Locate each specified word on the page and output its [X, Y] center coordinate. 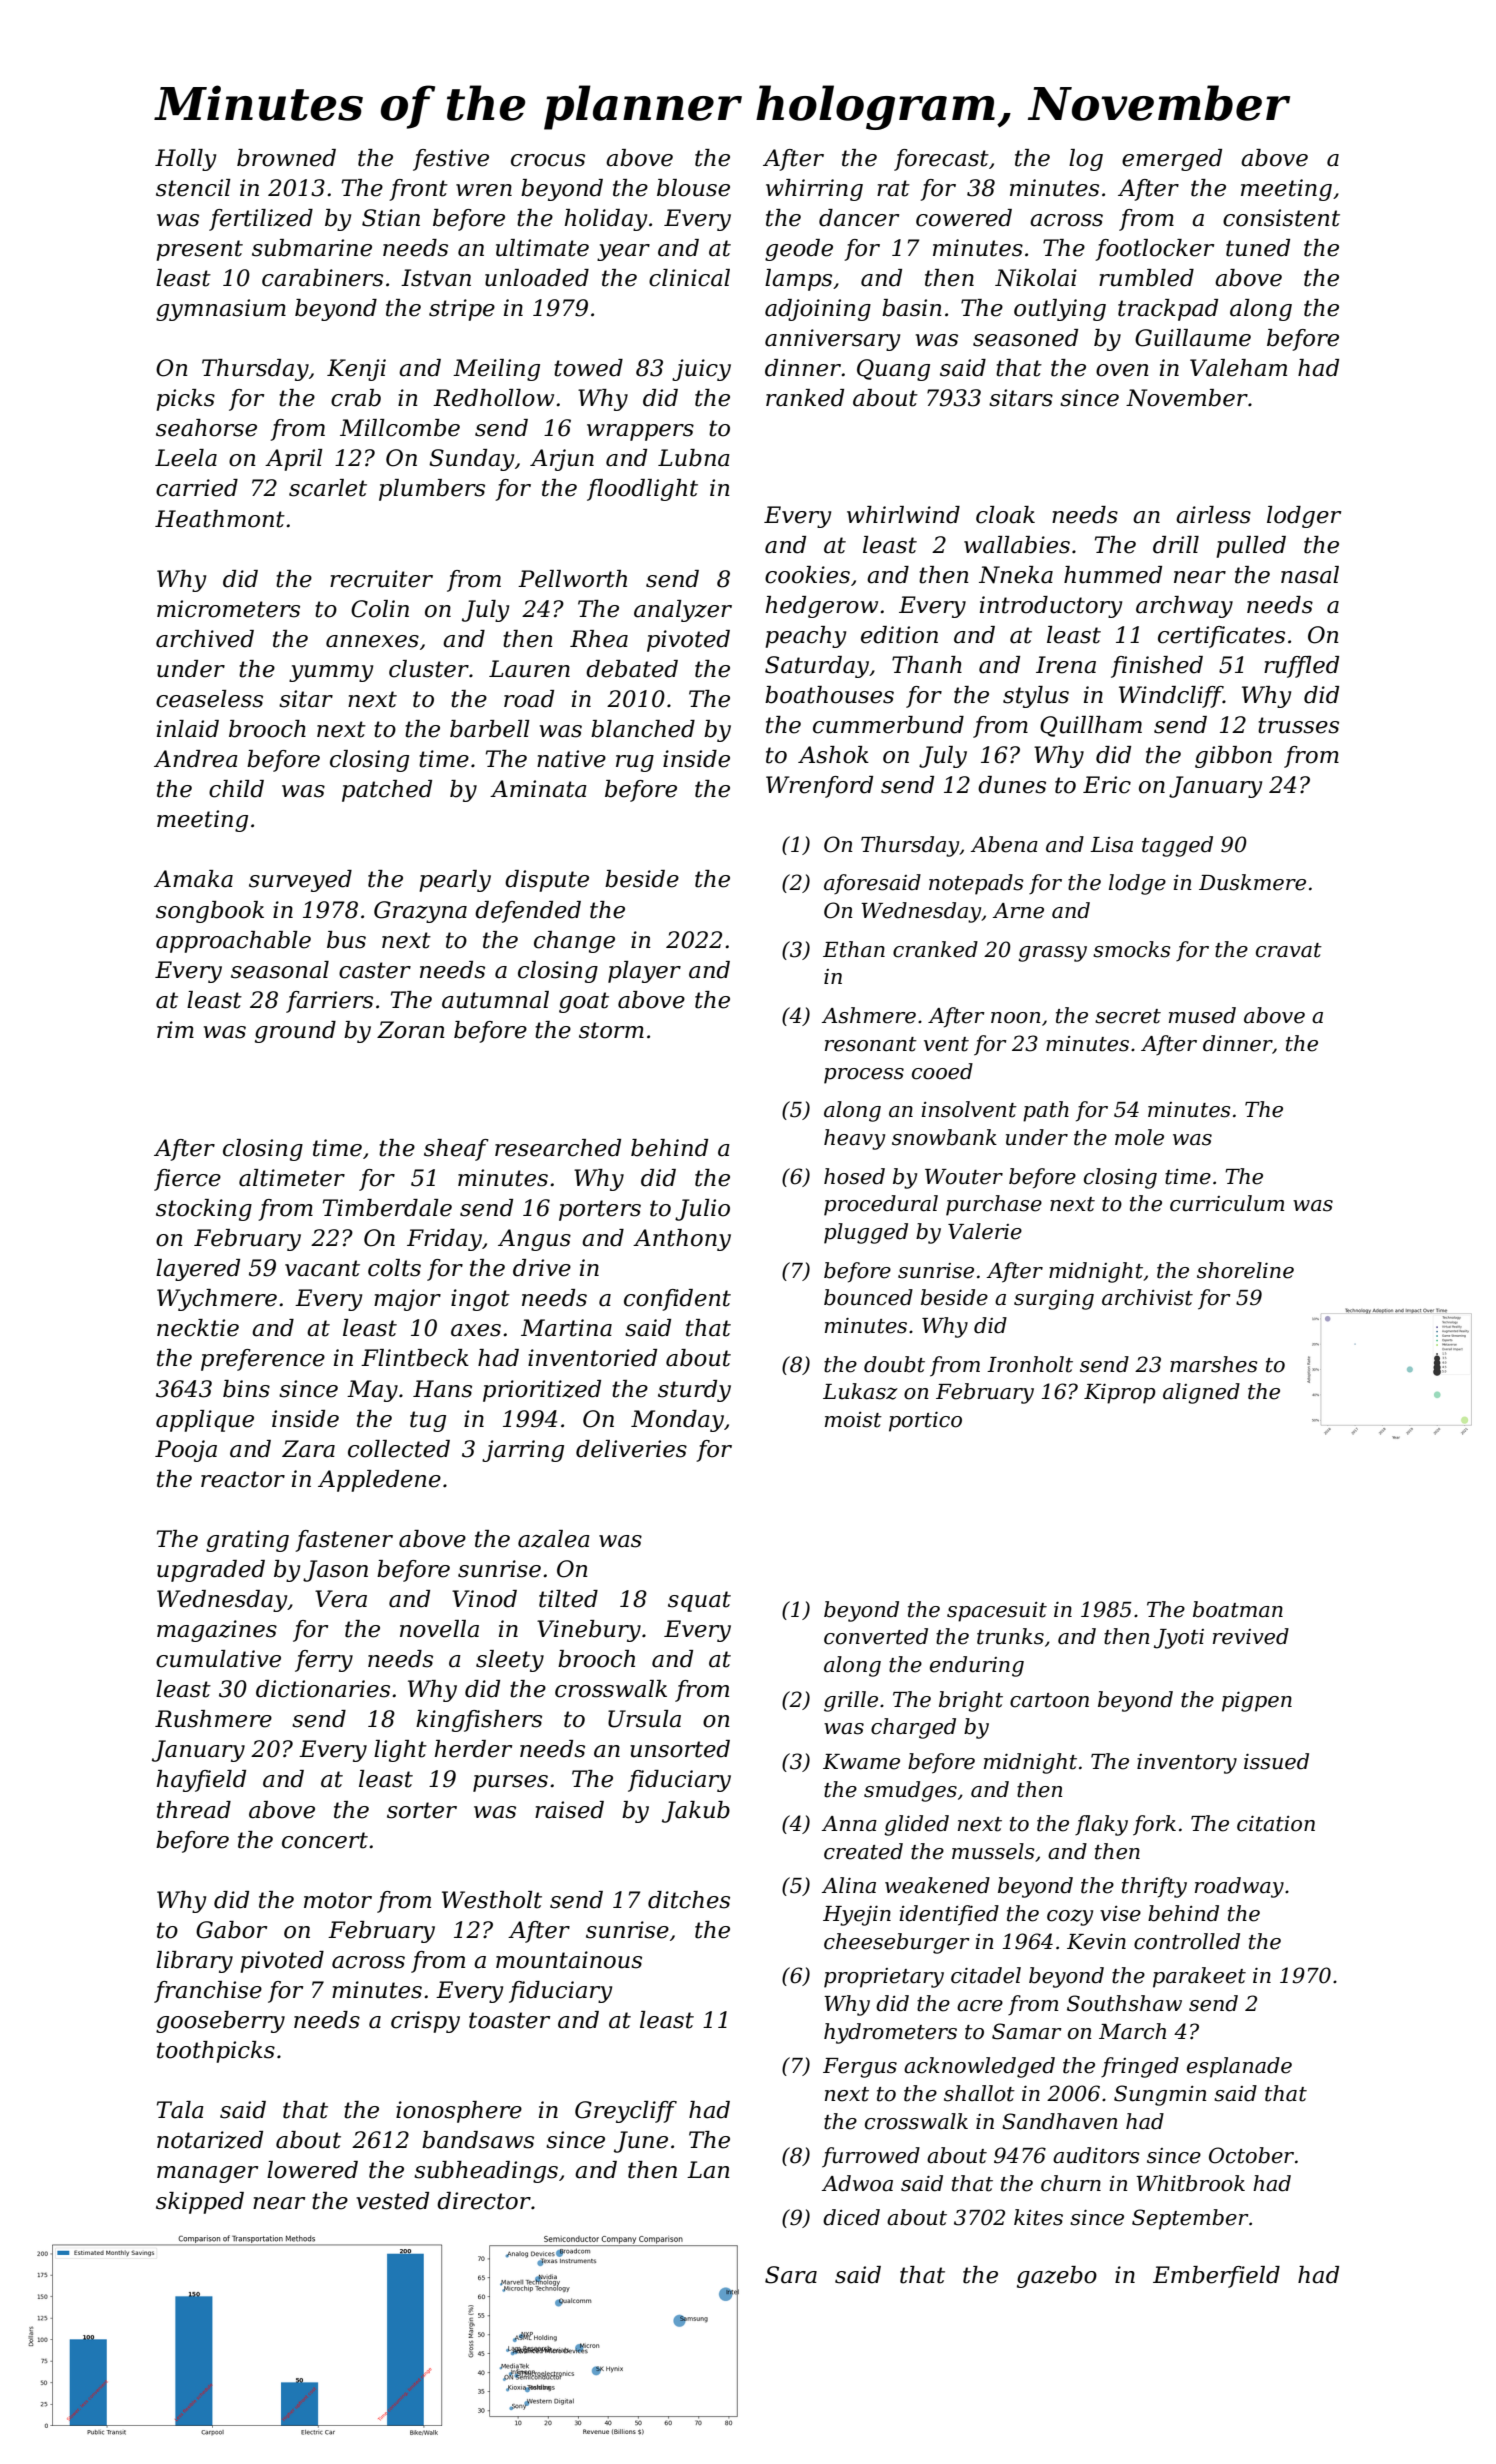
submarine [312, 248]
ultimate [542, 248]
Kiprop [1119, 1394]
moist [853, 1420]
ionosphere [459, 2112]
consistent [1281, 218]
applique [205, 1421]
